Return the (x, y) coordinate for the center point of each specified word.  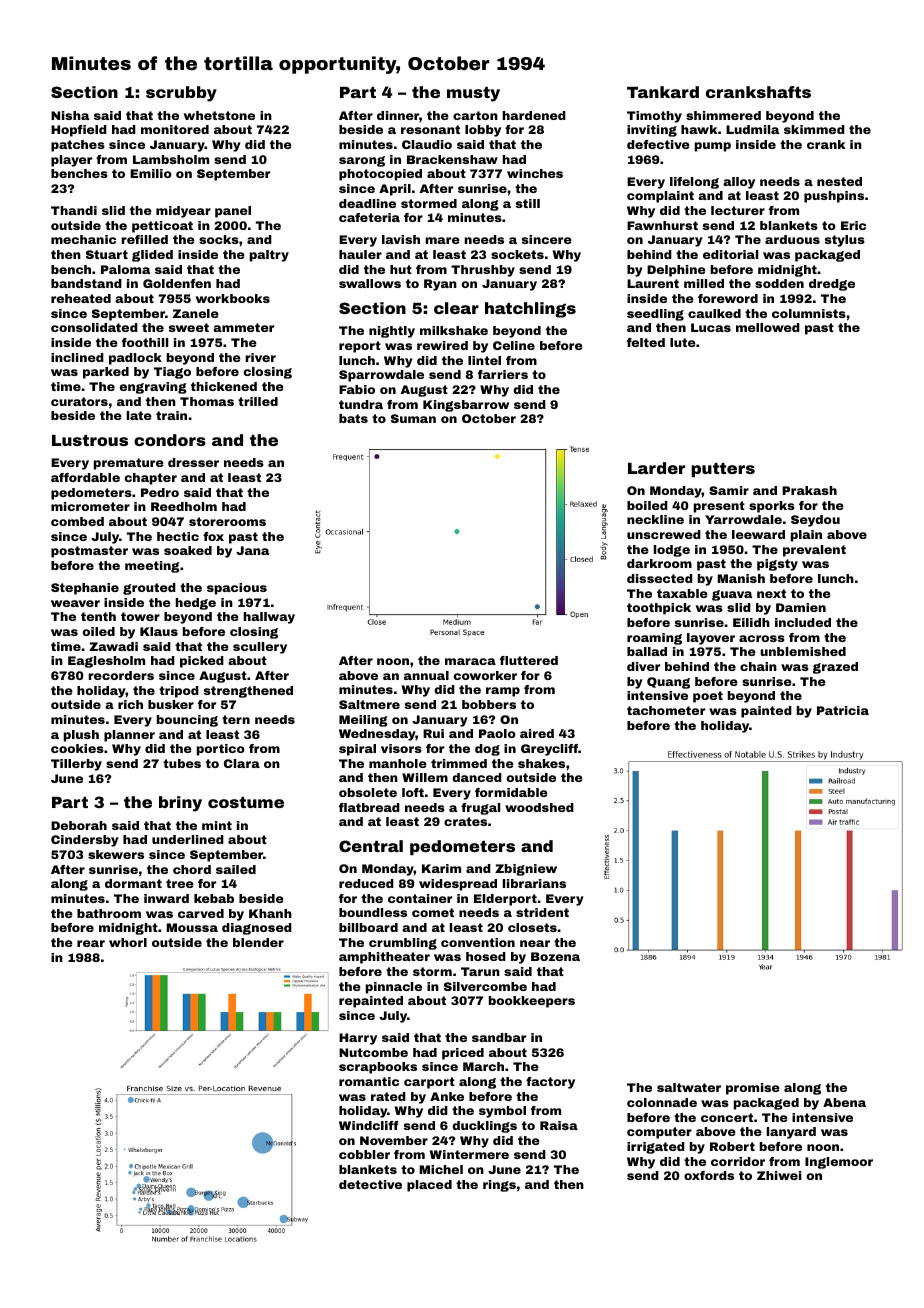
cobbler (364, 1154)
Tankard (663, 92)
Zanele (196, 313)
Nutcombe (373, 1052)
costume (246, 802)
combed (77, 521)
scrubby (181, 94)
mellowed (768, 327)
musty (473, 94)
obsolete (368, 792)
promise (753, 1089)
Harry (358, 1039)
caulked (714, 313)
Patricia (843, 710)
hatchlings (530, 310)
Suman (413, 418)
